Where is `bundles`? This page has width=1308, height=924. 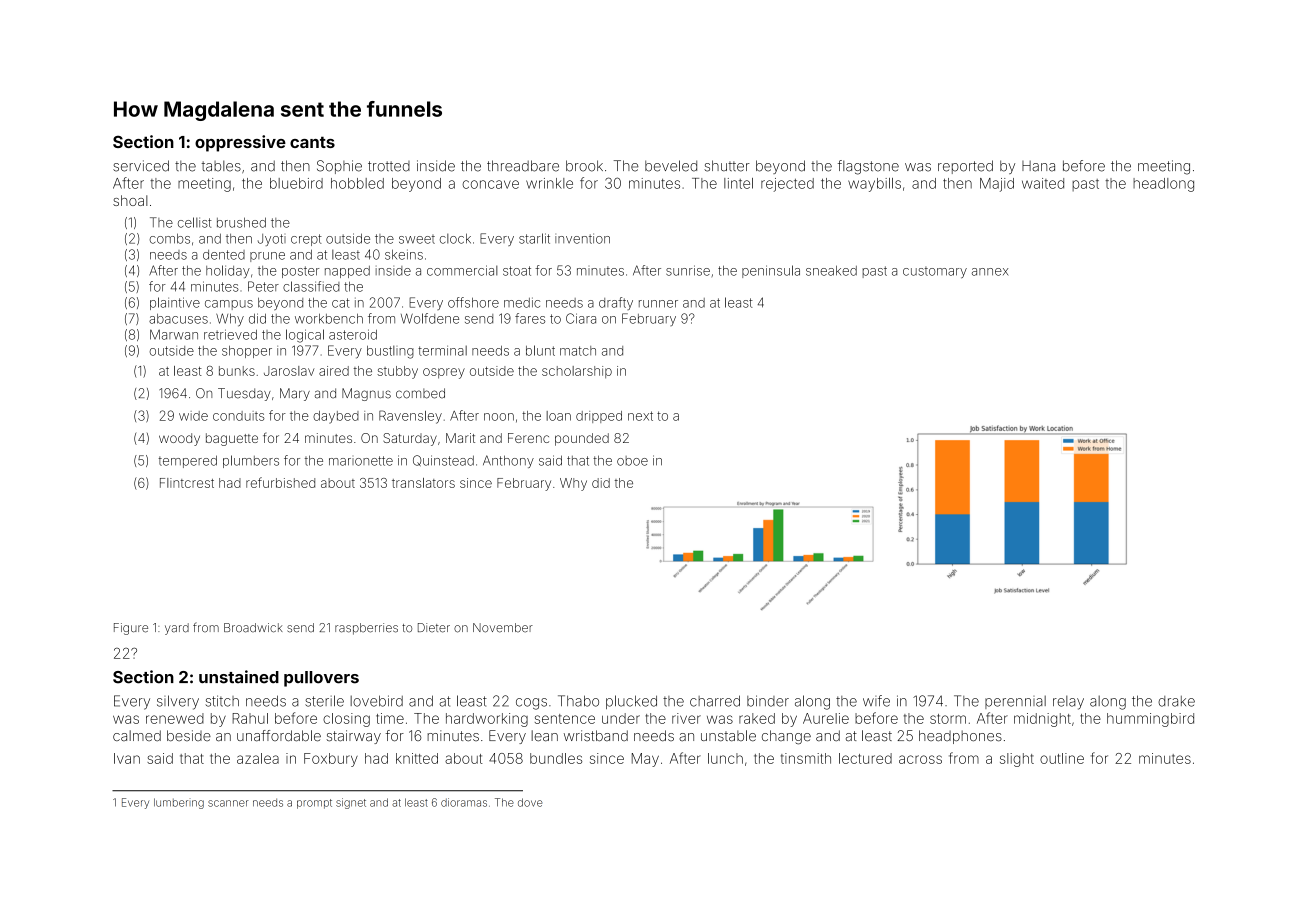
bundles is located at coordinates (556, 758).
